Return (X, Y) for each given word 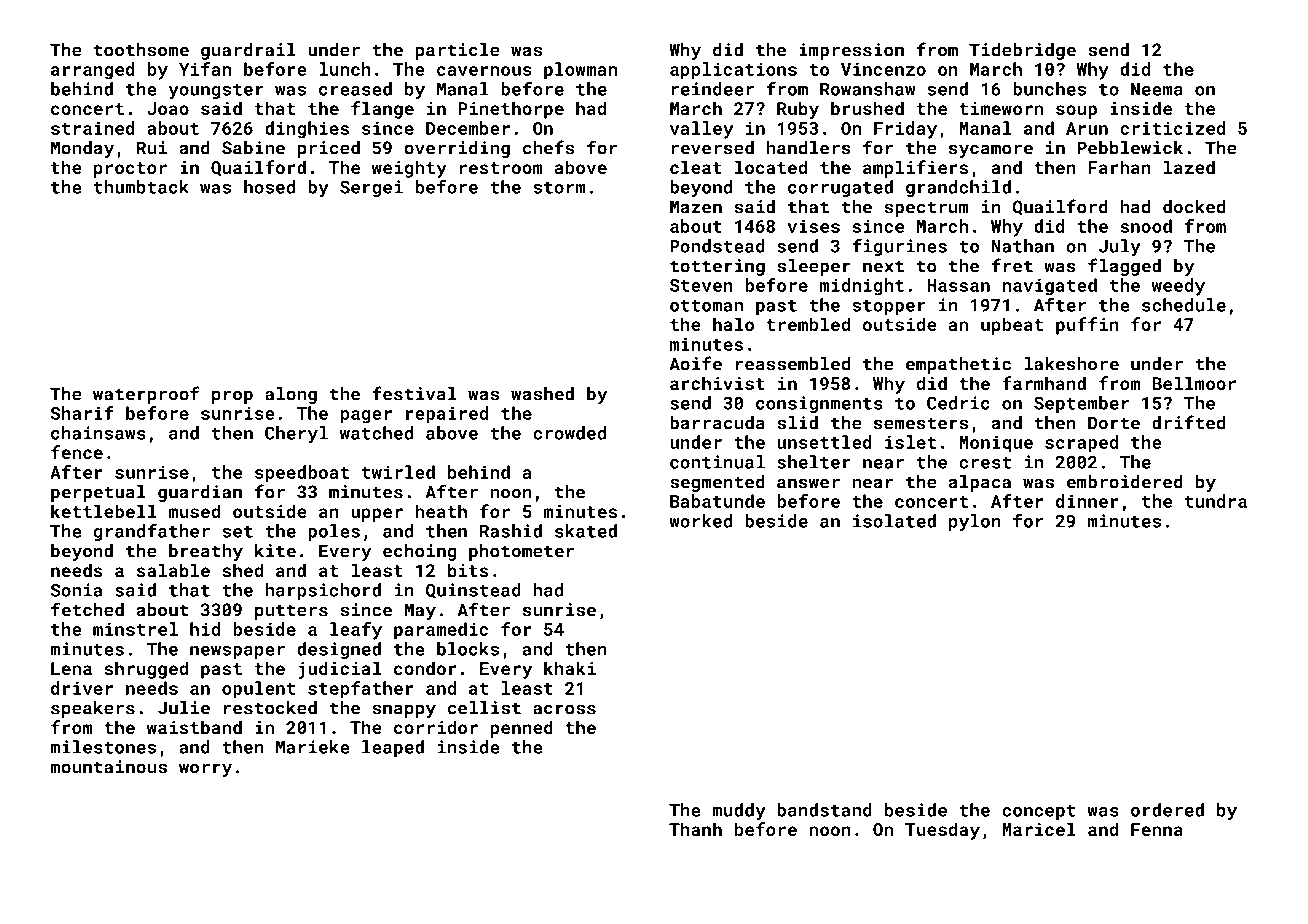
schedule (1184, 305)
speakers (93, 709)
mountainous (108, 767)
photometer (521, 552)
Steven (701, 285)
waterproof (146, 395)
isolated (894, 521)
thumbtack (141, 187)
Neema (1157, 89)
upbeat (1012, 326)
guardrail (248, 51)
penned (522, 729)
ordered (1167, 810)
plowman (580, 71)
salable (173, 570)
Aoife (695, 363)
